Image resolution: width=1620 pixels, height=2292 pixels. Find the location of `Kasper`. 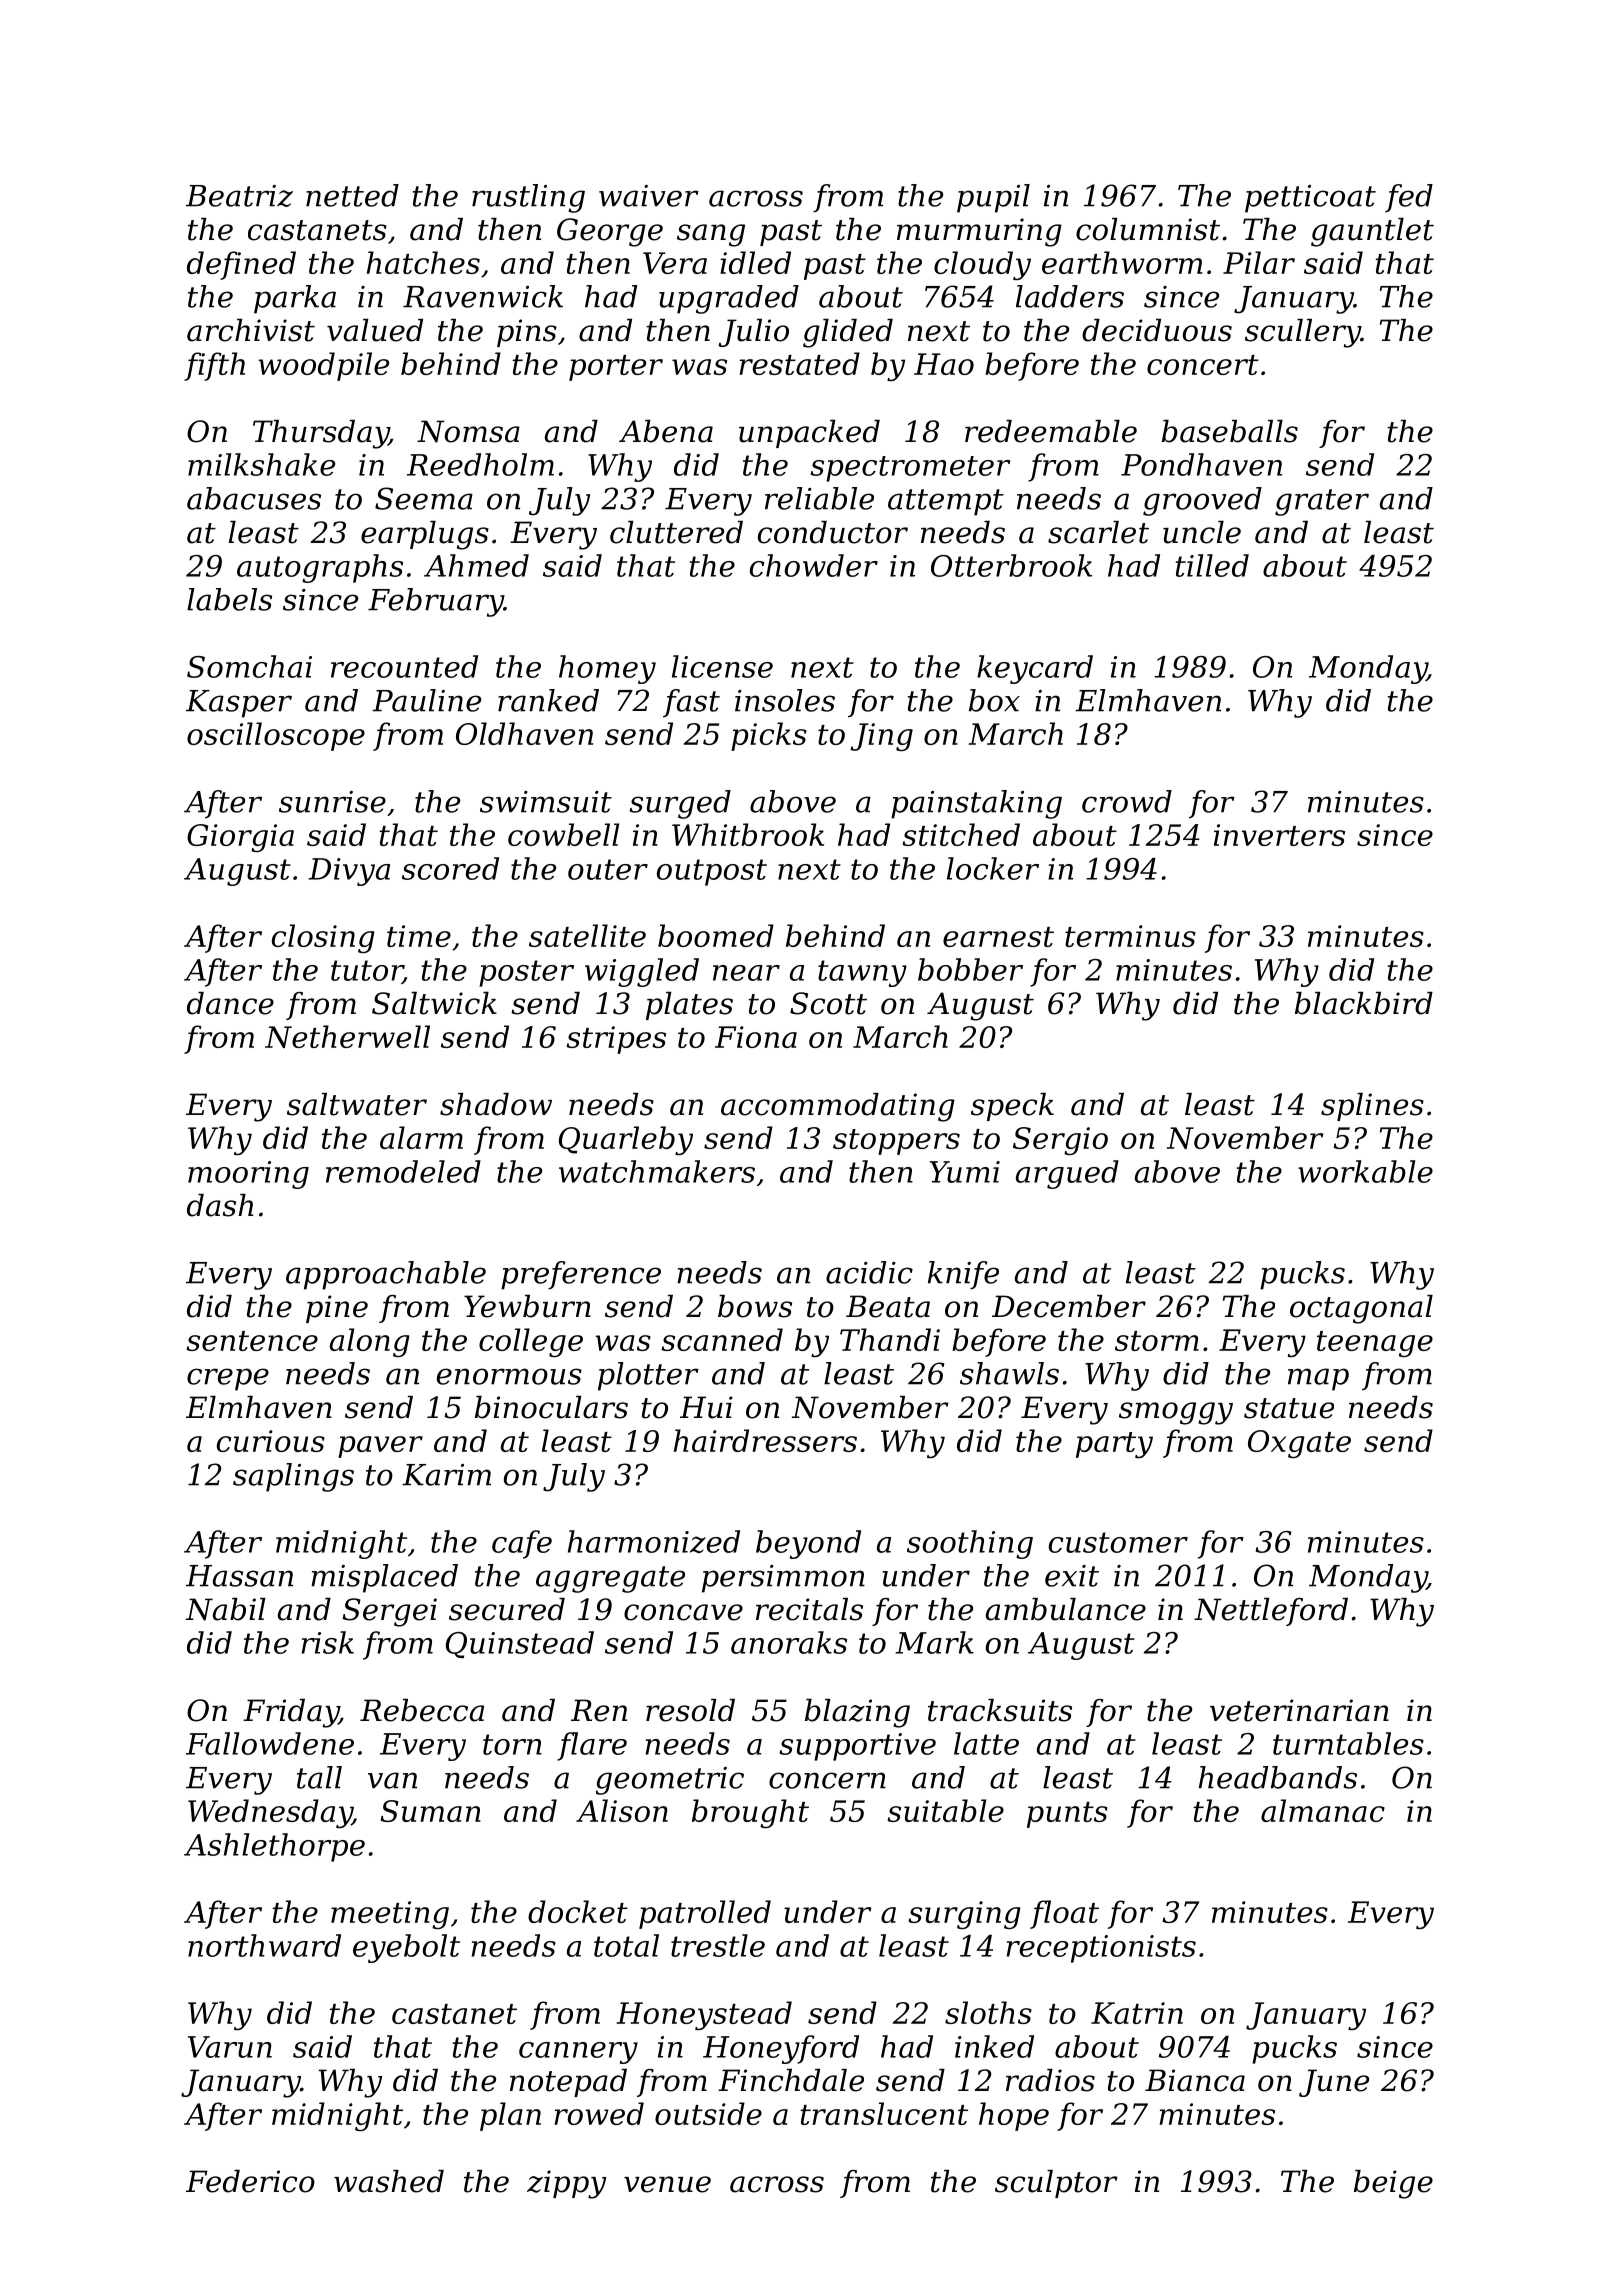

Kasper is located at coordinates (239, 704).
